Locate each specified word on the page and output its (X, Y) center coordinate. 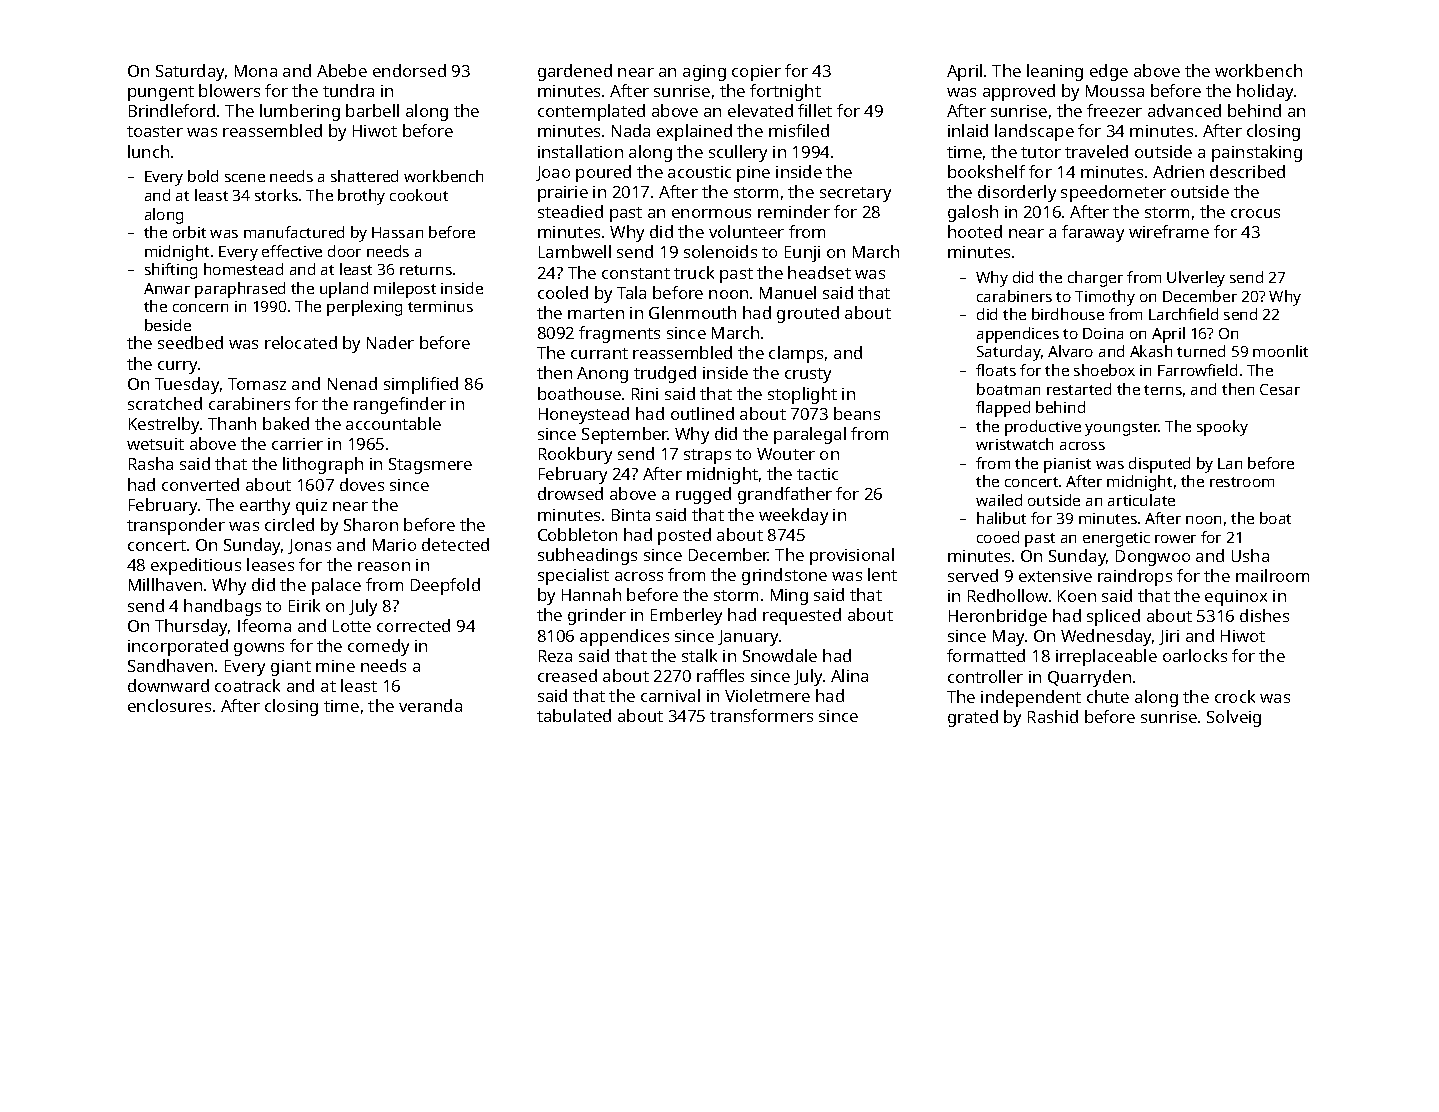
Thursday (192, 627)
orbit (189, 232)
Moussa (1115, 91)
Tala (631, 292)
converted (200, 484)
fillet (815, 110)
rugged (703, 495)
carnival (670, 695)
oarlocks (1195, 655)
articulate (1141, 500)
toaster (155, 131)
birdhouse (1068, 314)
